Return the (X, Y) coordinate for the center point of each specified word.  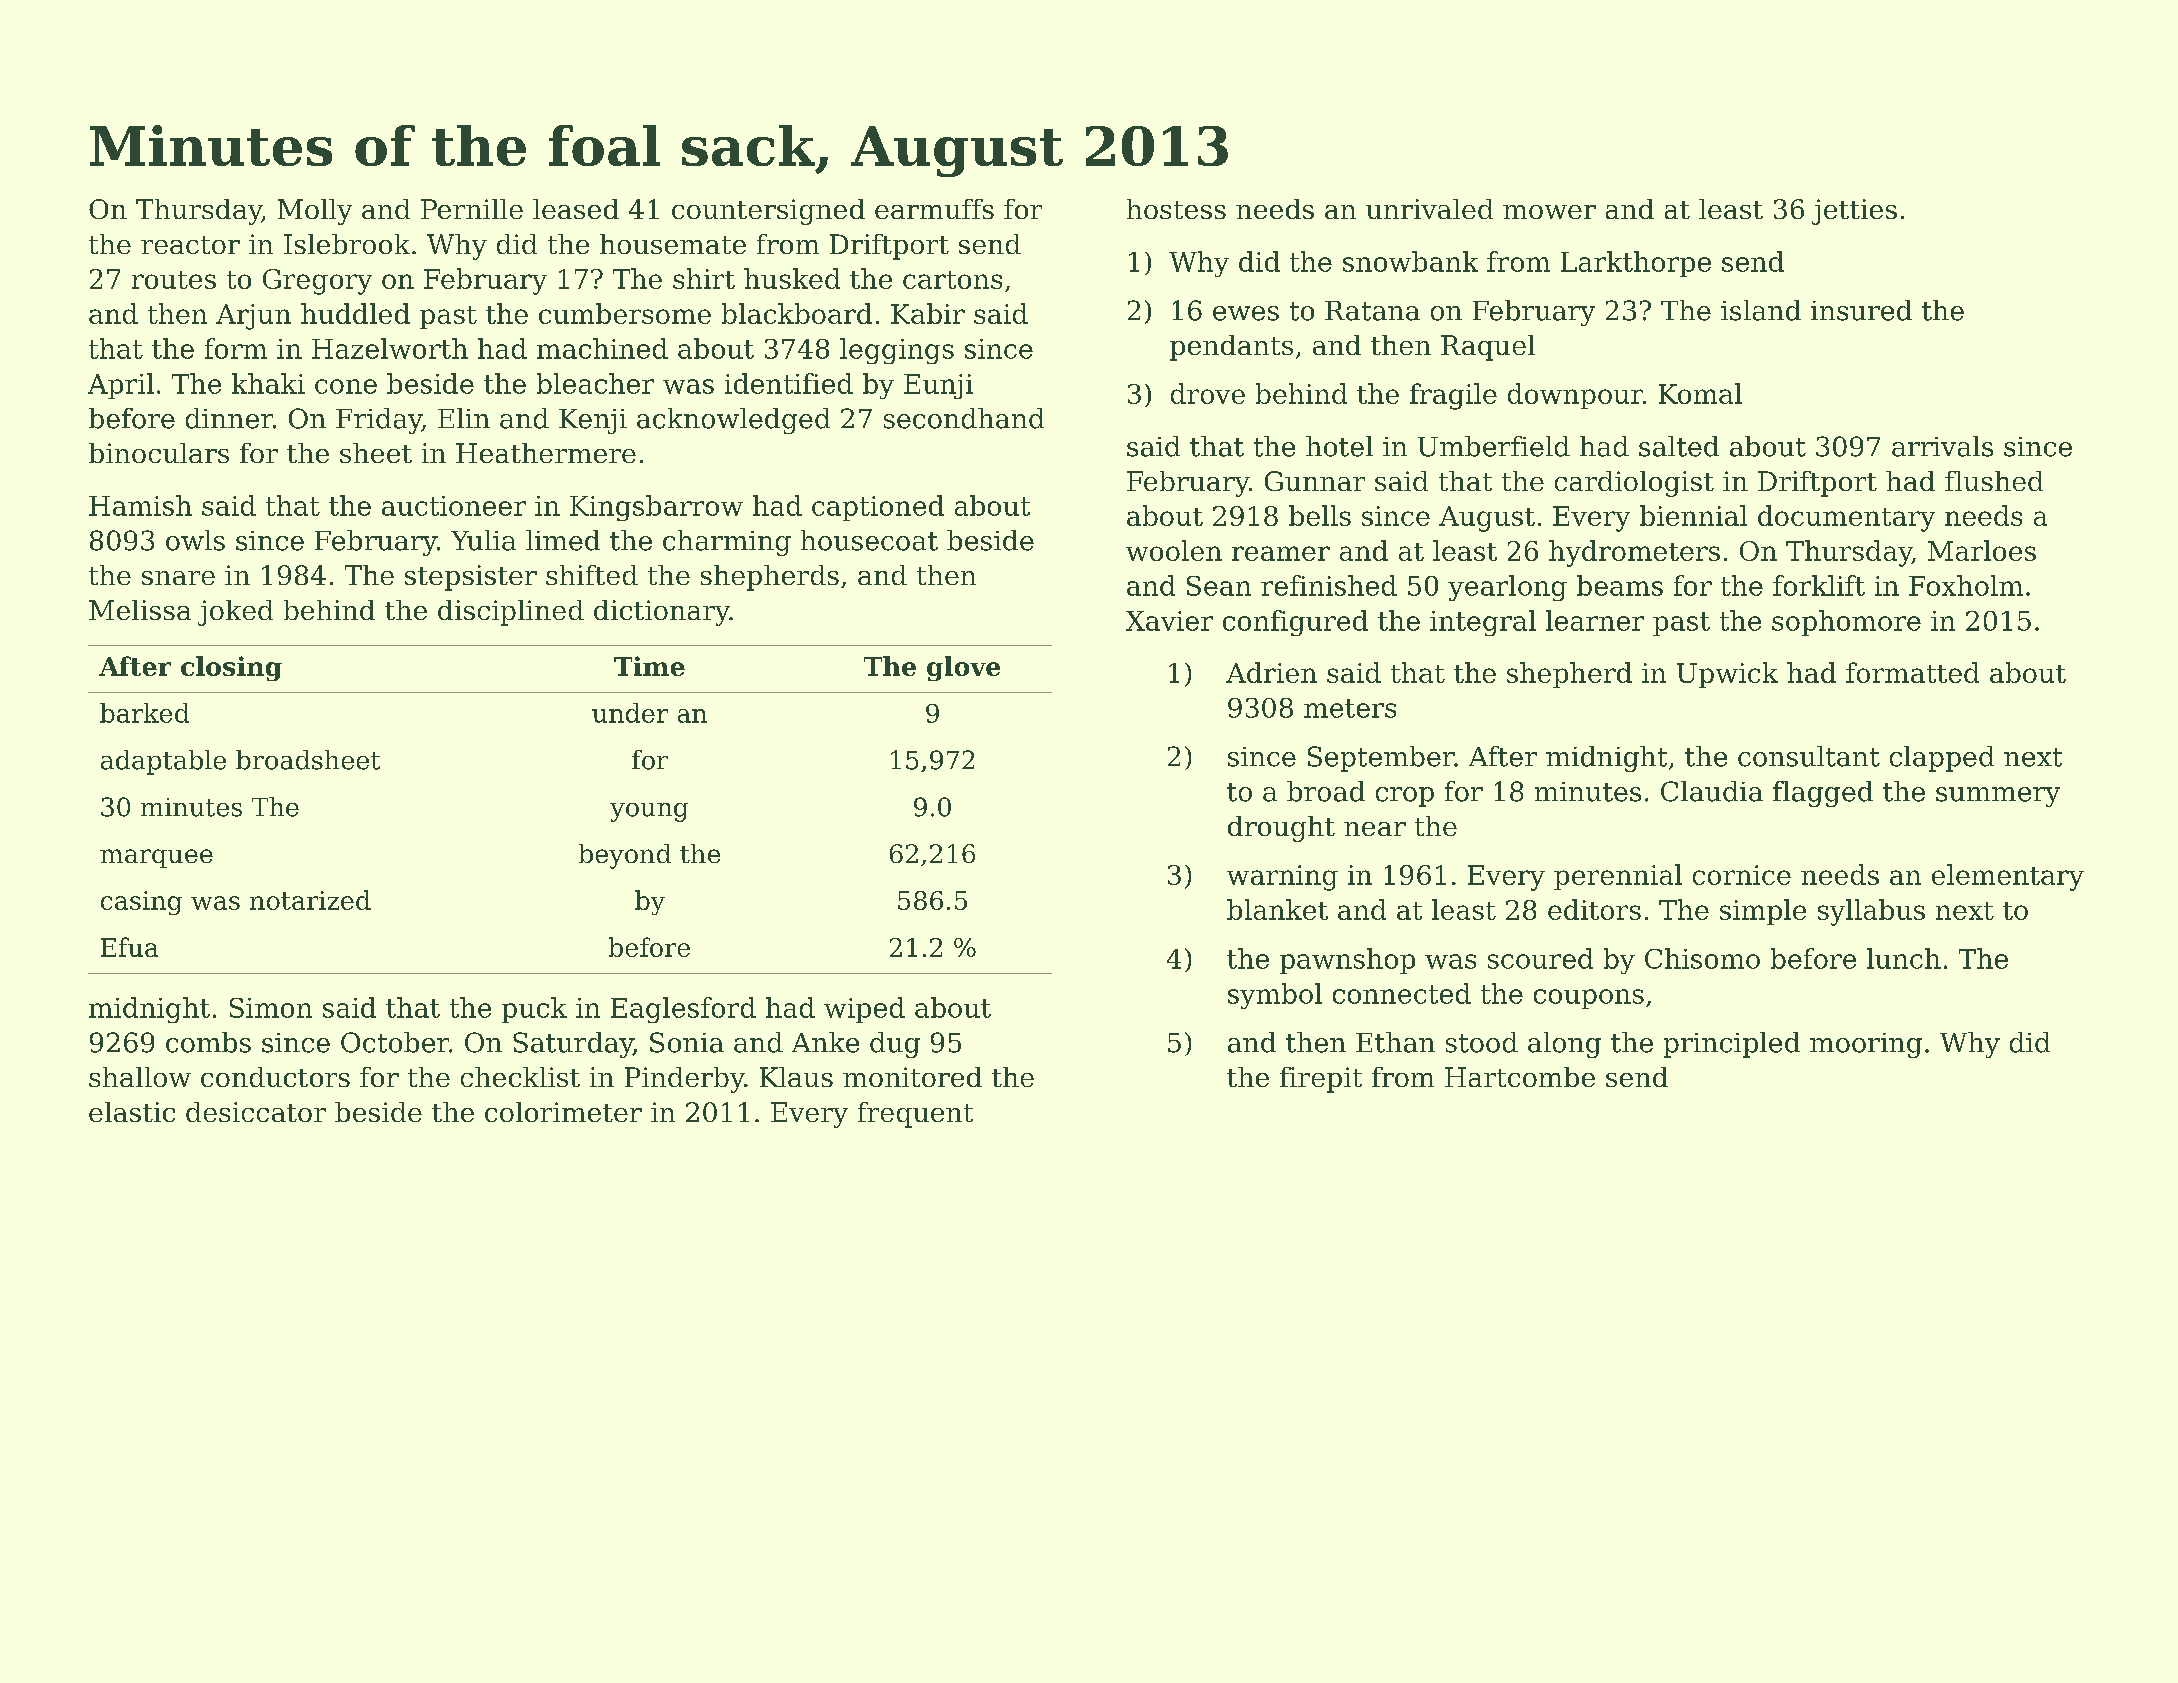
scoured (1540, 958)
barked (144, 713)
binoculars (159, 453)
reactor (190, 245)
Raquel (1488, 348)
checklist (520, 1077)
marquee (156, 858)
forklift (1819, 585)
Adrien (1271, 672)
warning (1282, 878)
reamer (1281, 553)
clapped (1942, 759)
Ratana (1372, 311)
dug (895, 1045)
